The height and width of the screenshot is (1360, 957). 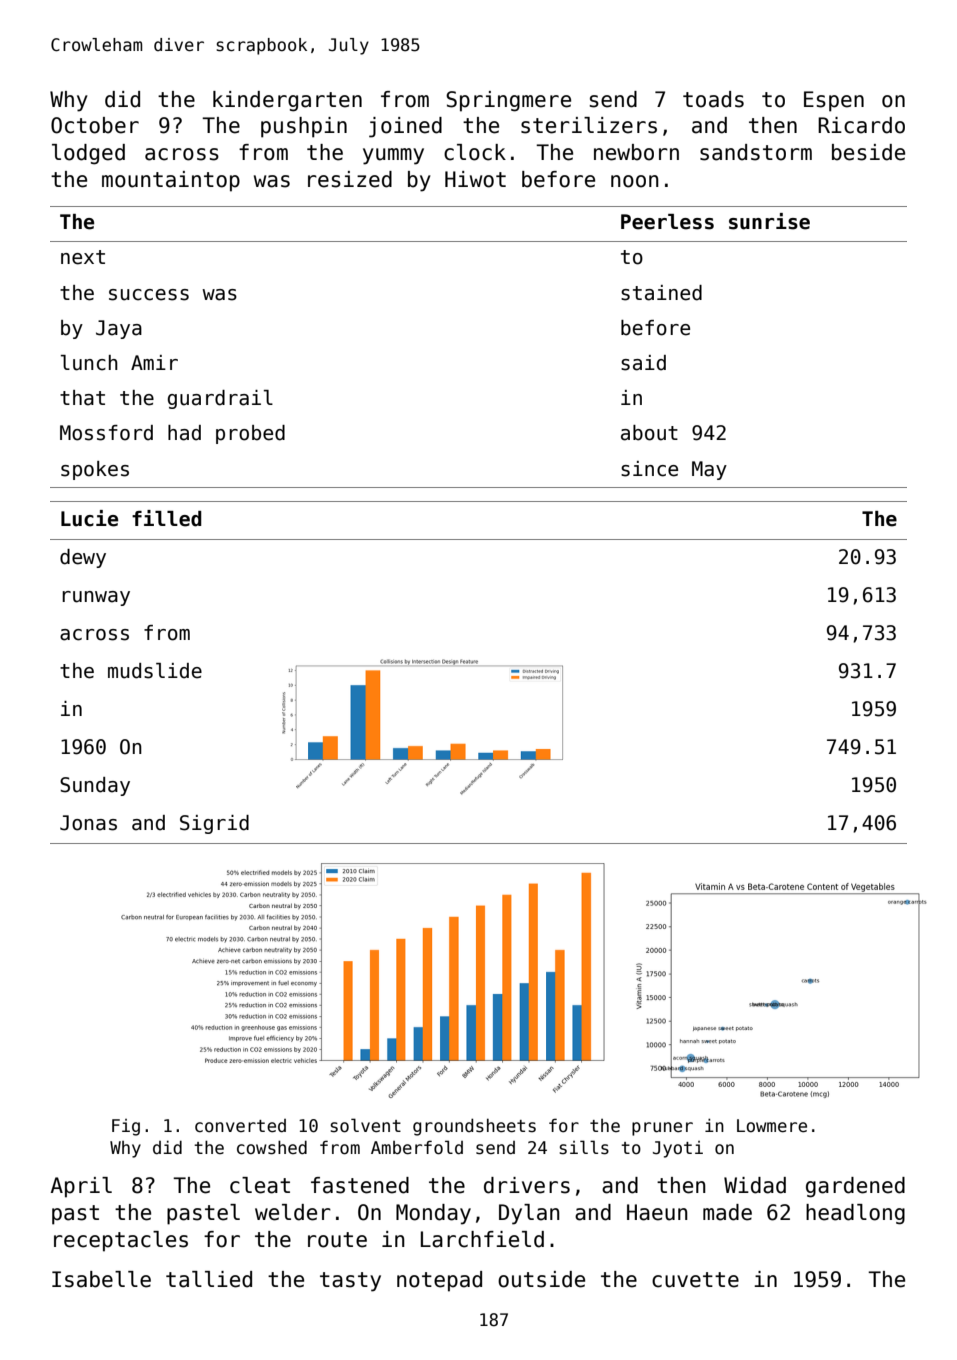 What do you see at coordinates (508, 101) in the screenshot?
I see `Springmere` at bounding box center [508, 101].
